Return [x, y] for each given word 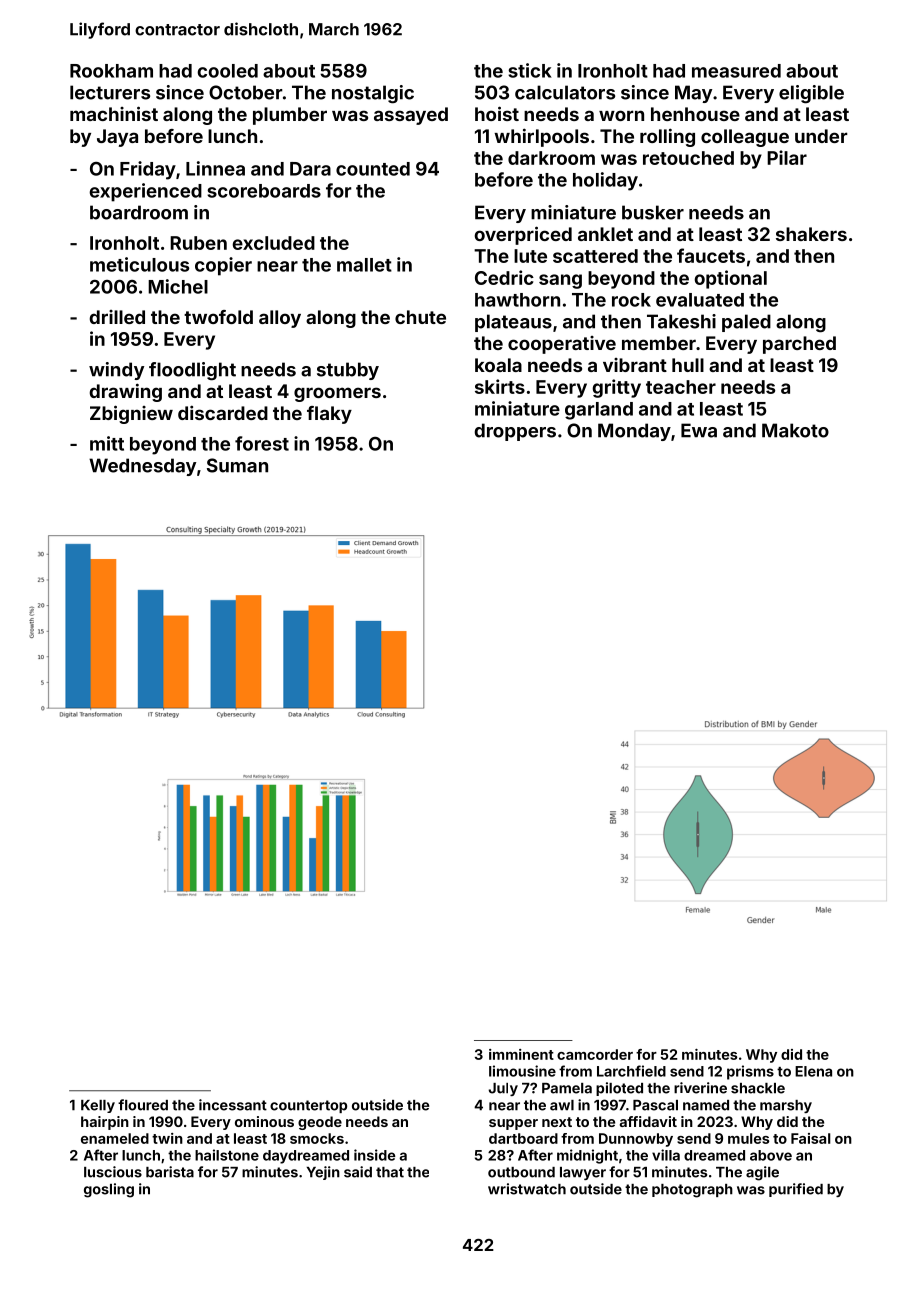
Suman [237, 465]
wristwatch [527, 1189]
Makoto [795, 430]
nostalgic [373, 94]
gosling [109, 1190]
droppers [515, 432]
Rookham [111, 71]
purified [796, 1190]
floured [143, 1105]
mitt [107, 443]
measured [736, 71]
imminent [521, 1054]
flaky [329, 415]
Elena [813, 1071]
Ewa [699, 430]
